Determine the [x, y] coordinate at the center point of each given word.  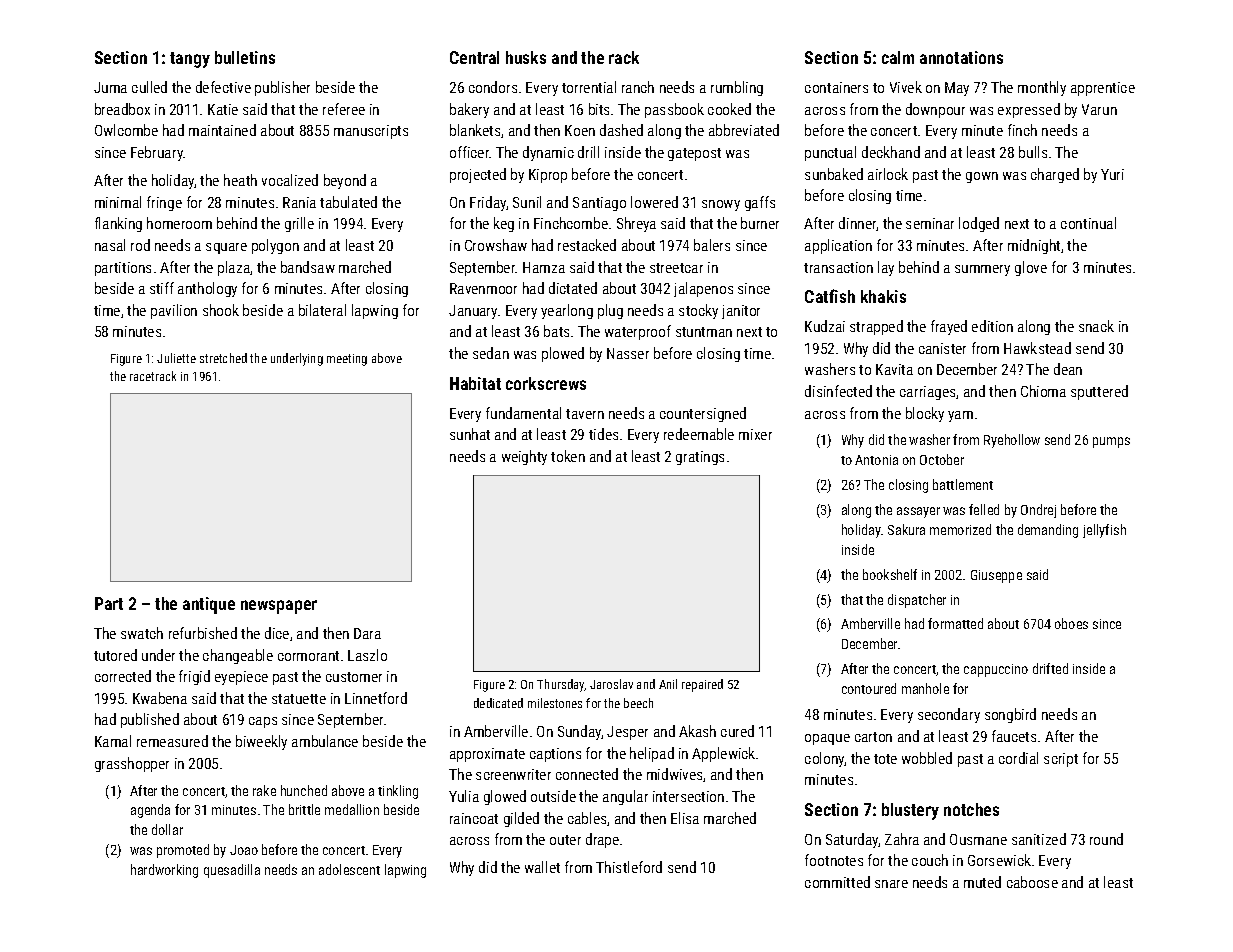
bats [556, 331]
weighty [524, 457]
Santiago [599, 204]
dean [1068, 369]
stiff [162, 288]
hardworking [164, 871]
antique [209, 605]
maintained [222, 130]
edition [992, 326]
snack [1096, 326]
